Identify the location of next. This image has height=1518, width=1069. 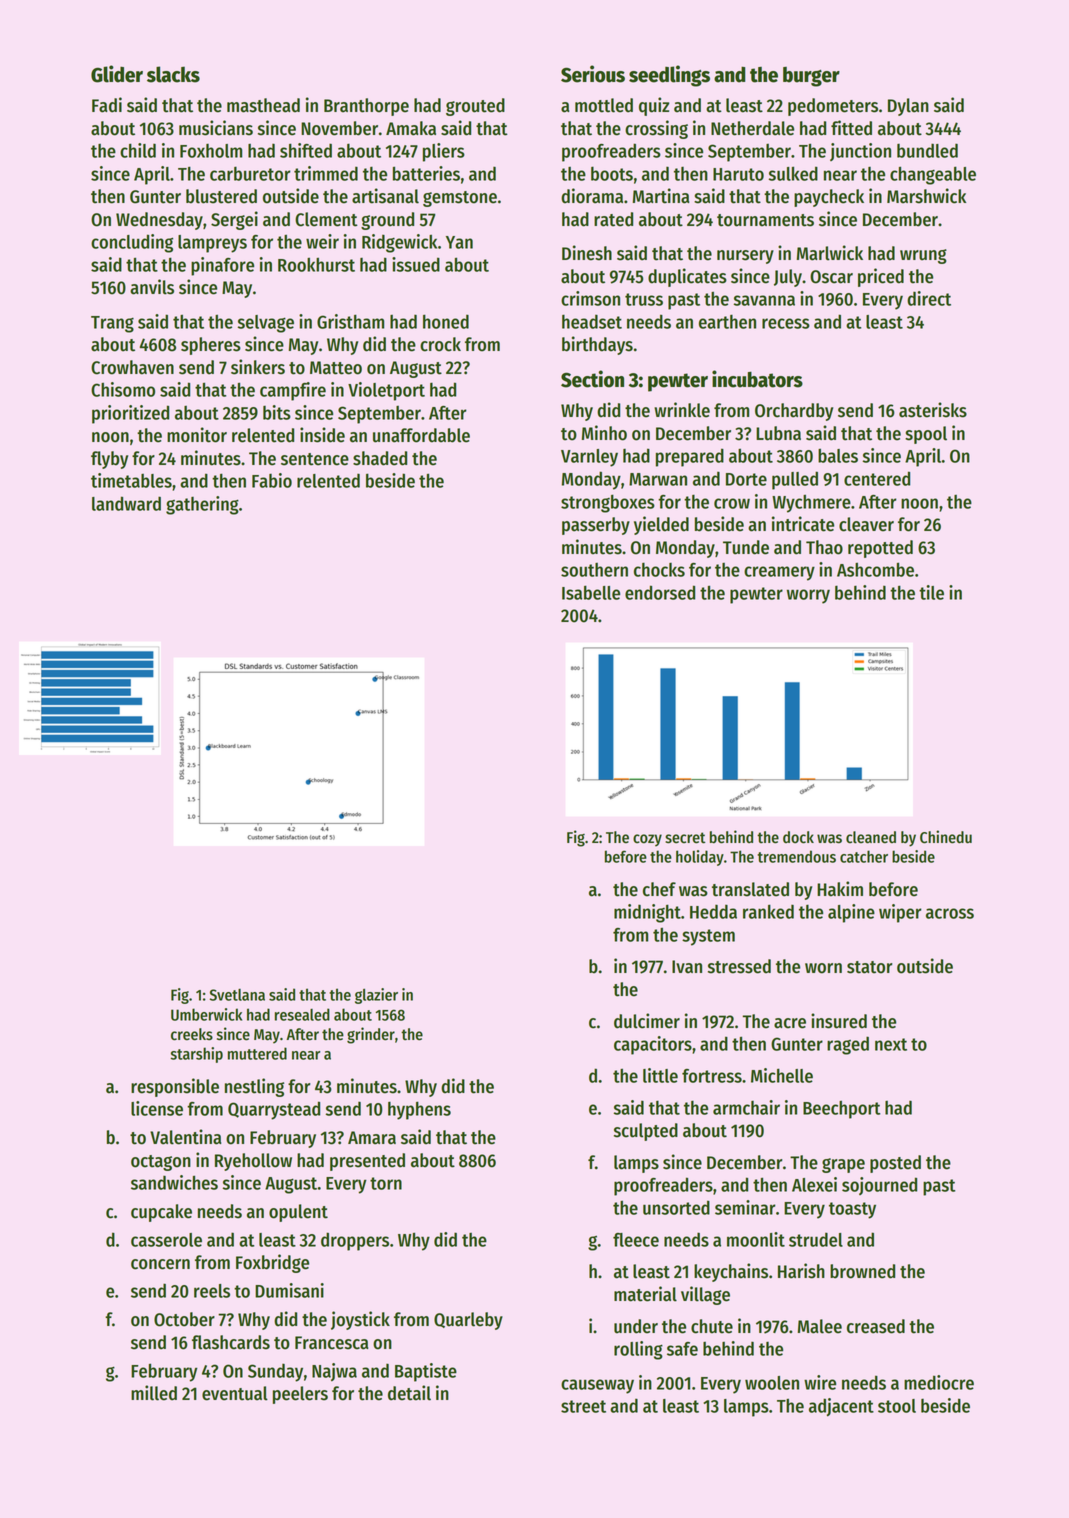
(891, 1044).
